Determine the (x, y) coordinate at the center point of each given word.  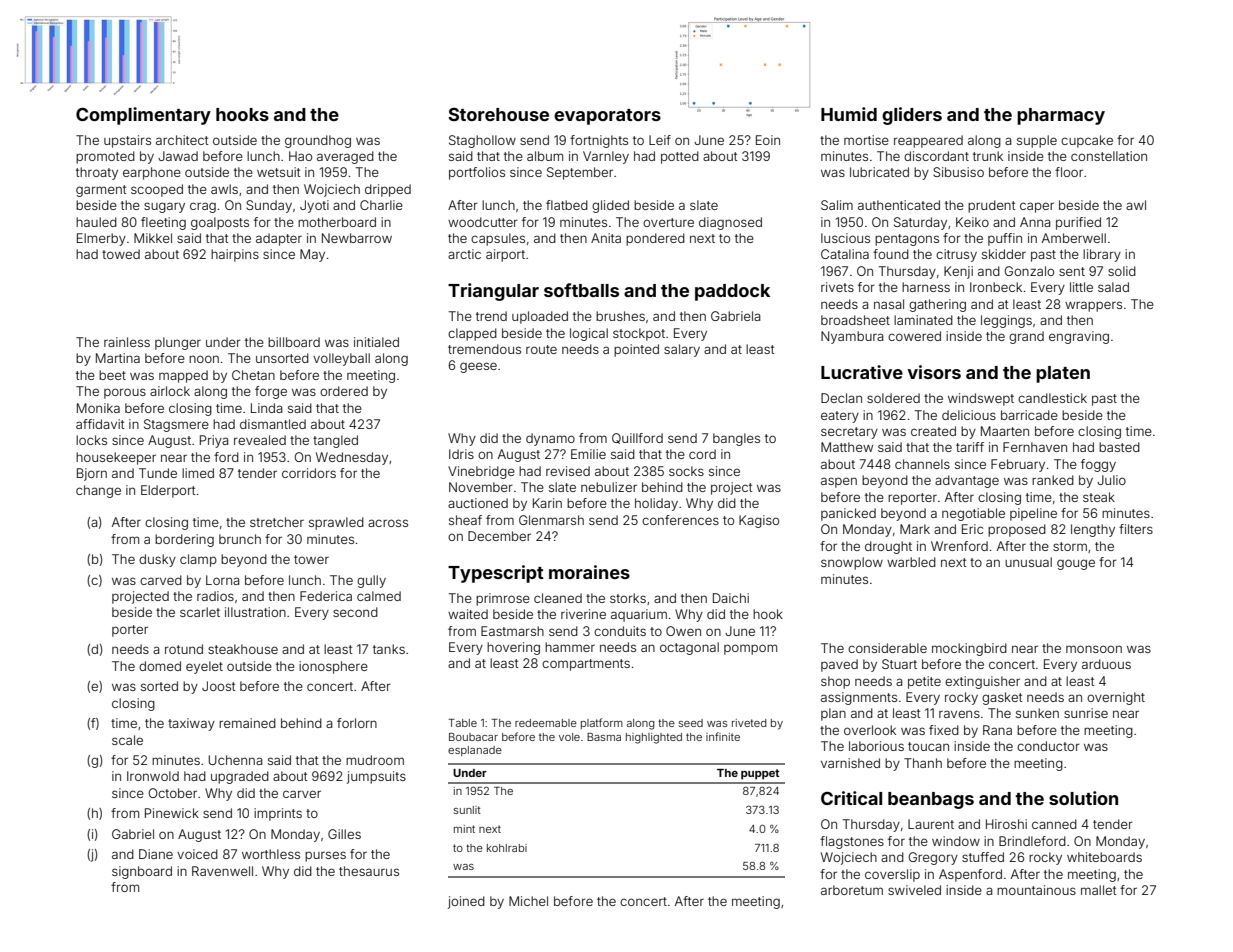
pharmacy (1061, 116)
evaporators (607, 117)
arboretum (852, 890)
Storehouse (498, 114)
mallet (1099, 890)
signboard (142, 872)
